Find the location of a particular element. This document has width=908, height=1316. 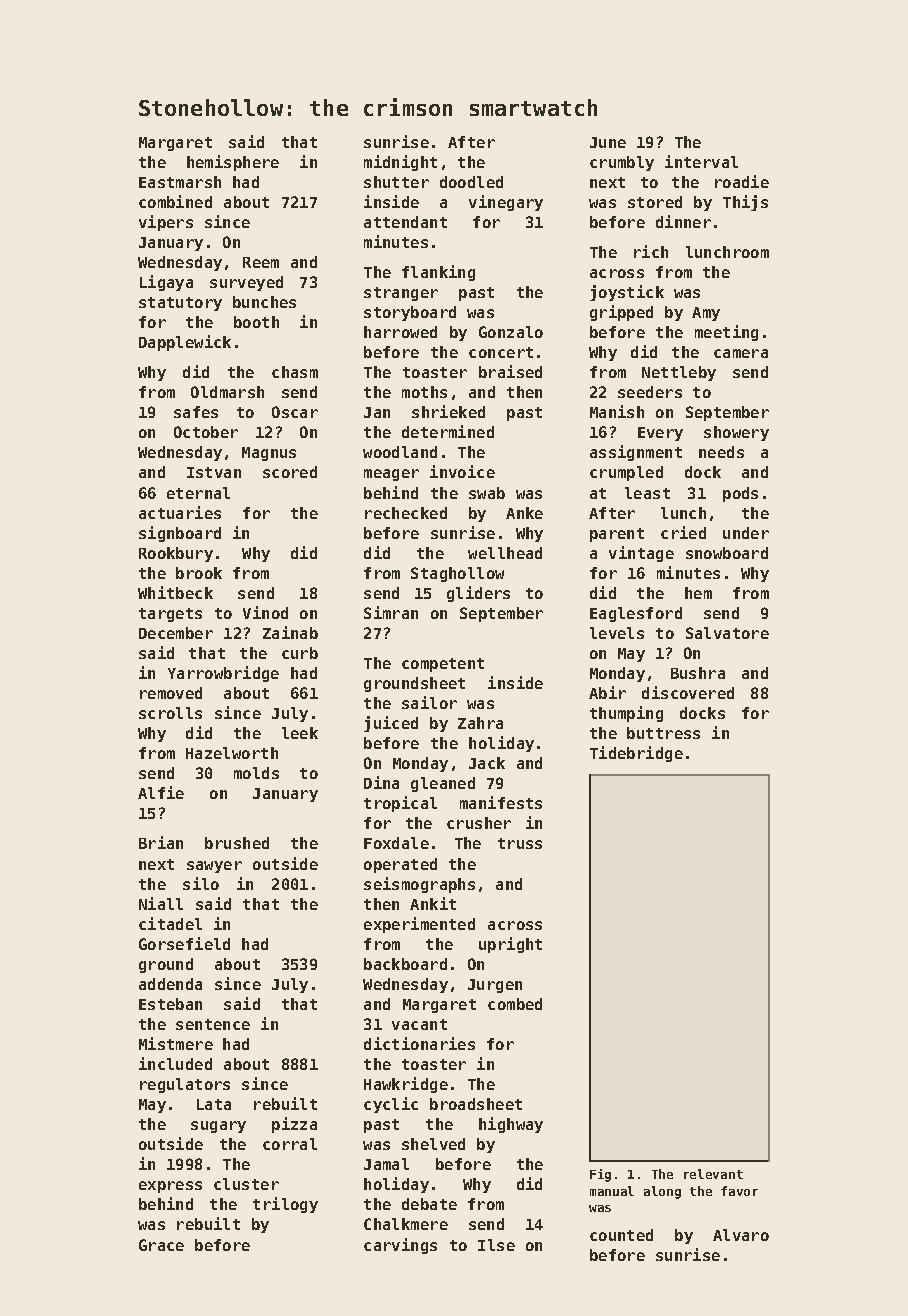

woodland is located at coordinates (400, 452).
